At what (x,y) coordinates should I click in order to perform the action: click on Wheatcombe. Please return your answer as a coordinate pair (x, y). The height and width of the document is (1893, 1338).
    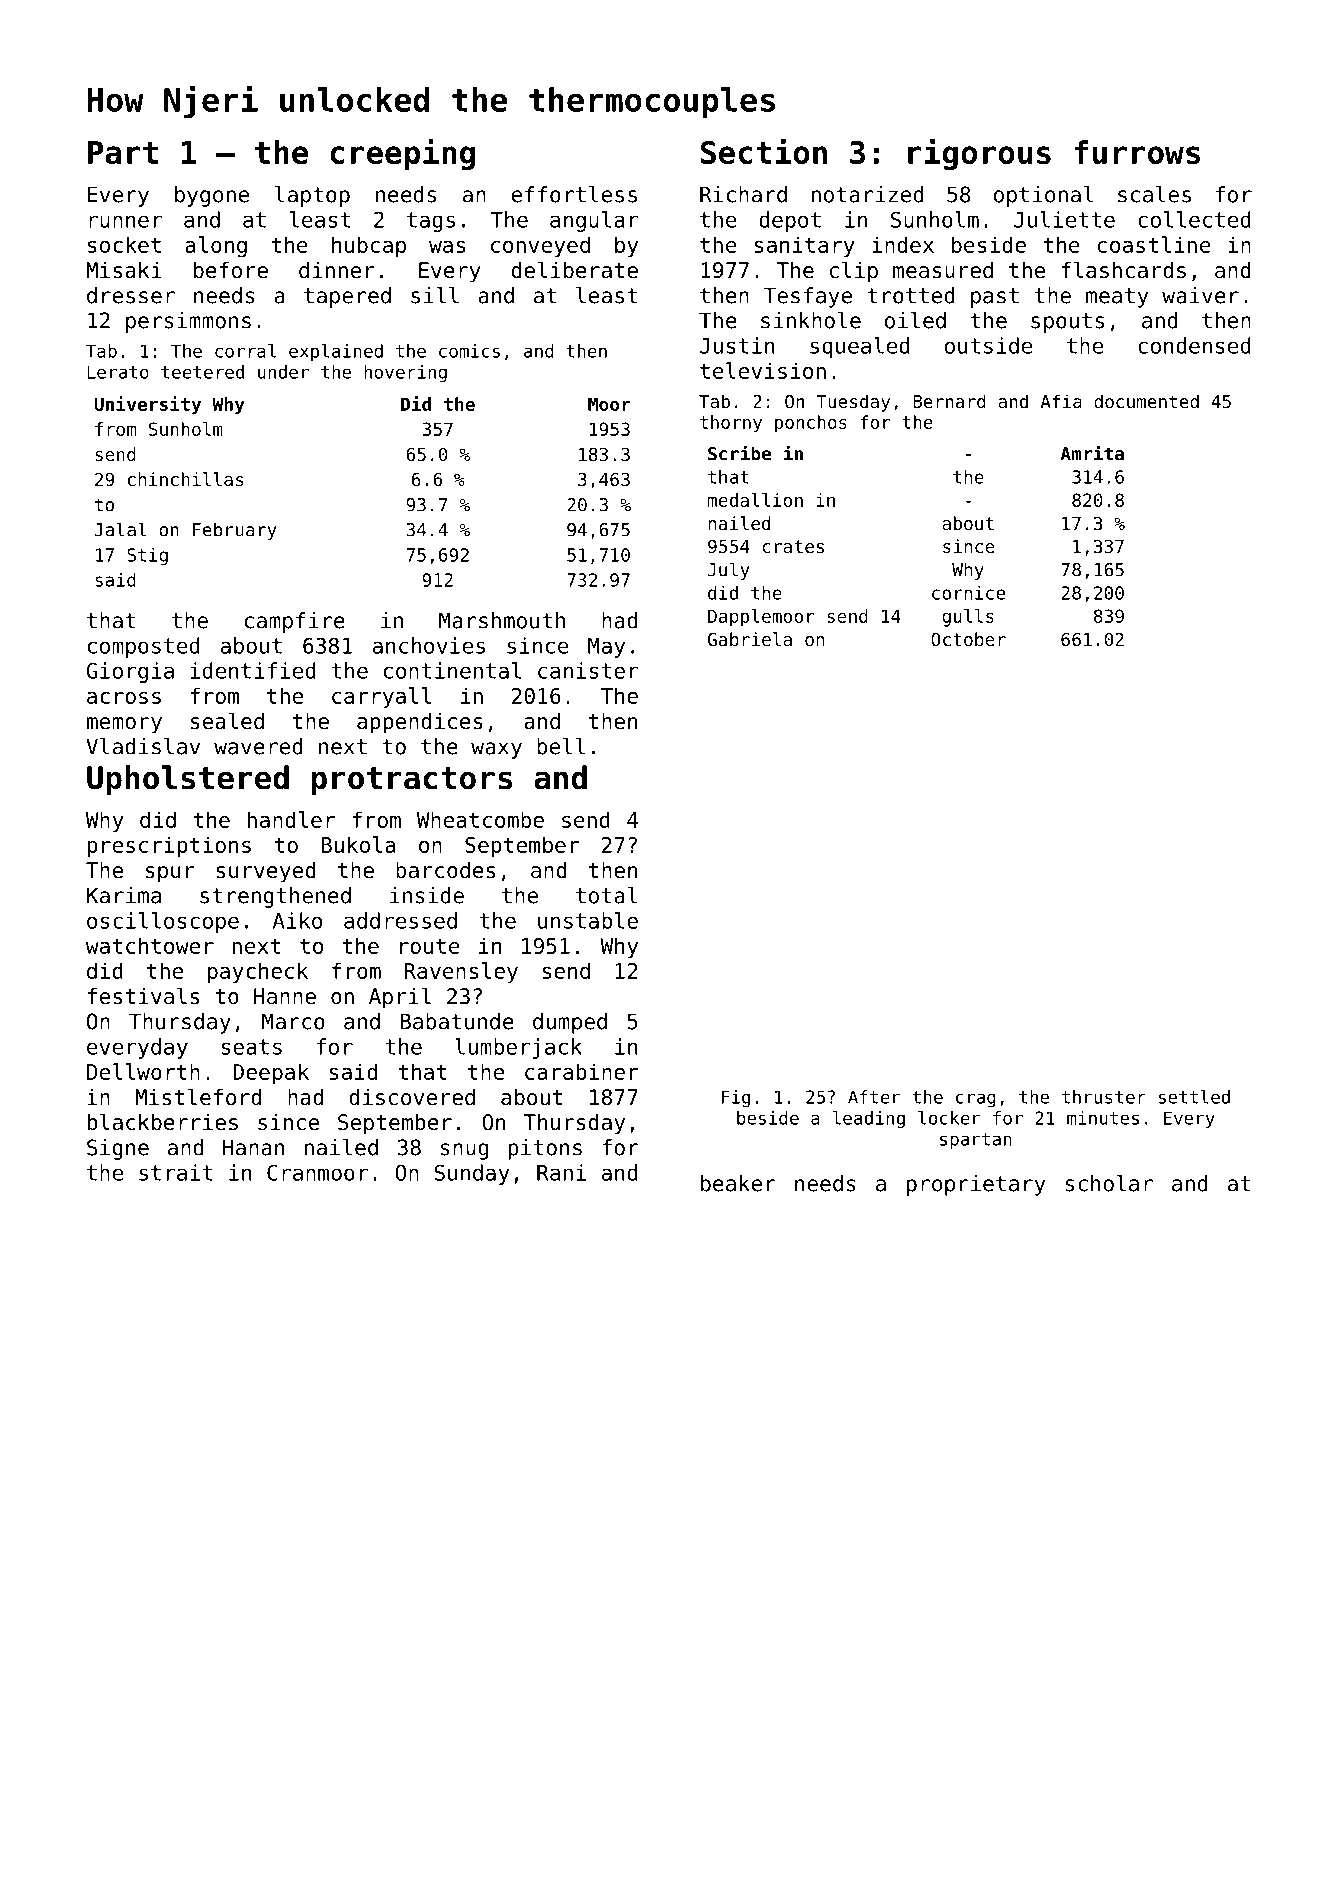
    Looking at the image, I should click on (480, 819).
